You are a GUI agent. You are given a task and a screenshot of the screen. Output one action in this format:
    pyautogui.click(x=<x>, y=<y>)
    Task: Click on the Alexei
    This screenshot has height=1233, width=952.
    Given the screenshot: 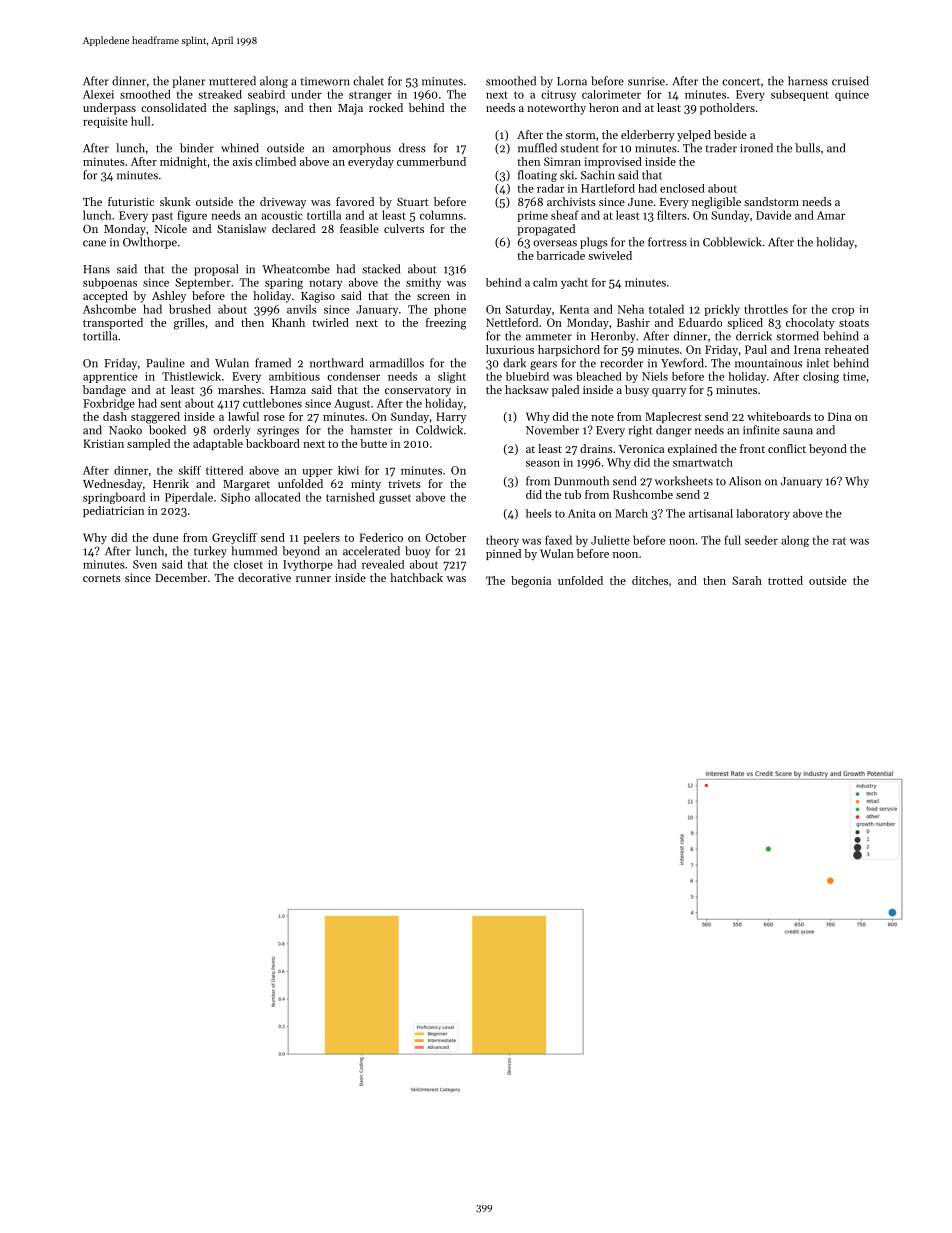 What is the action you would take?
    pyautogui.click(x=98, y=94)
